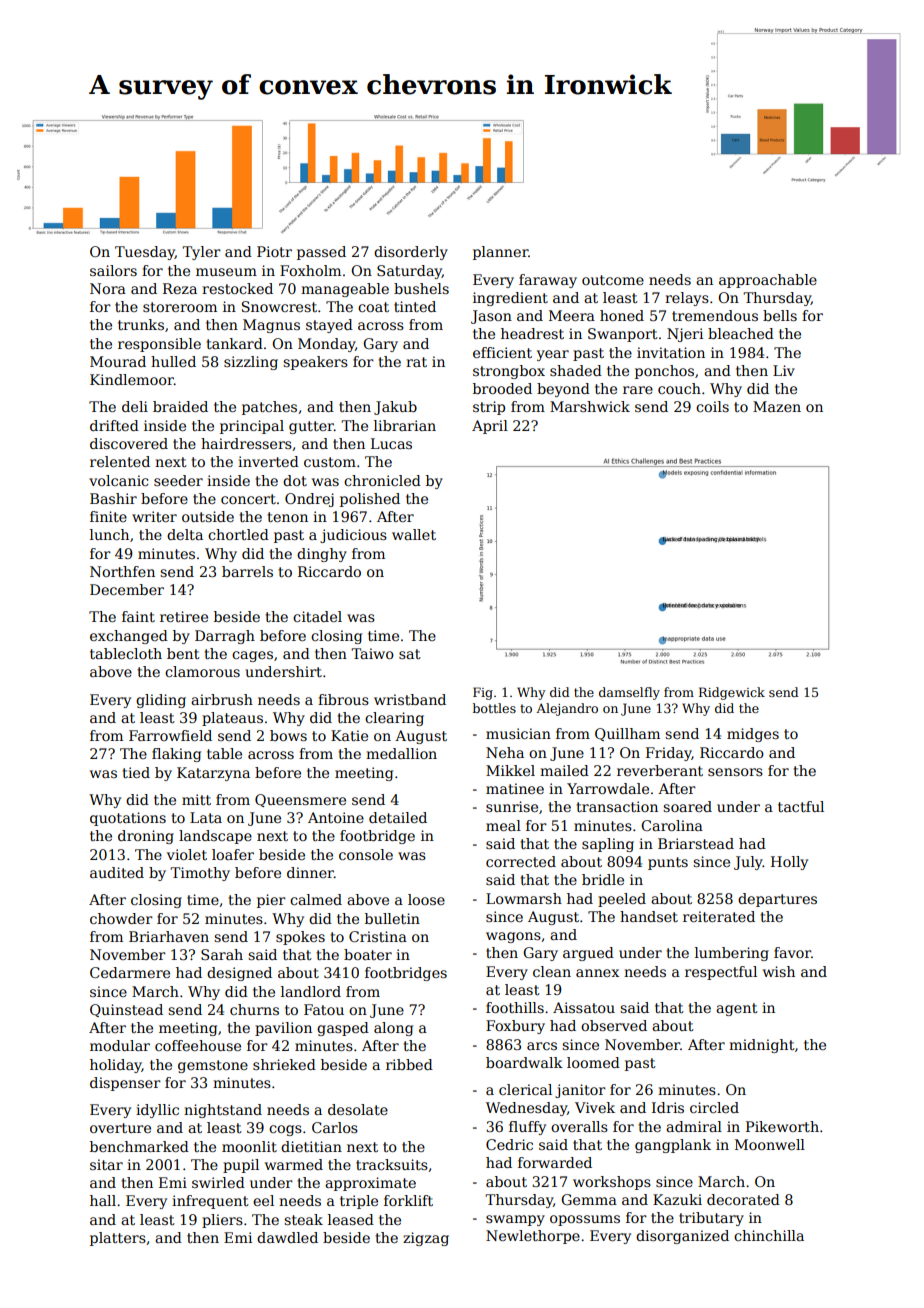  I want to click on delta, so click(185, 534).
